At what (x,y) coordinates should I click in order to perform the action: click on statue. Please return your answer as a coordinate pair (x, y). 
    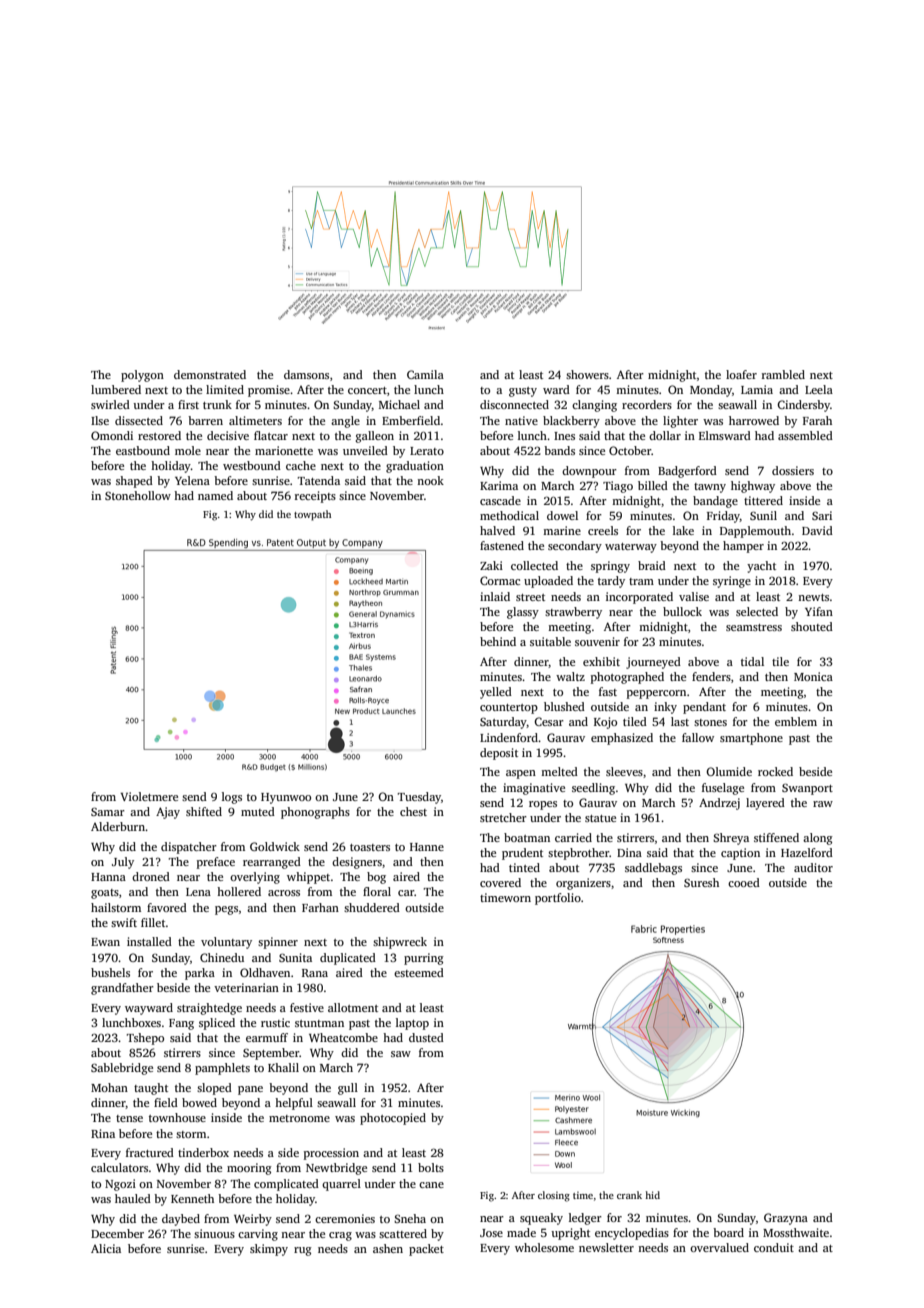
    Looking at the image, I should click on (600, 818).
